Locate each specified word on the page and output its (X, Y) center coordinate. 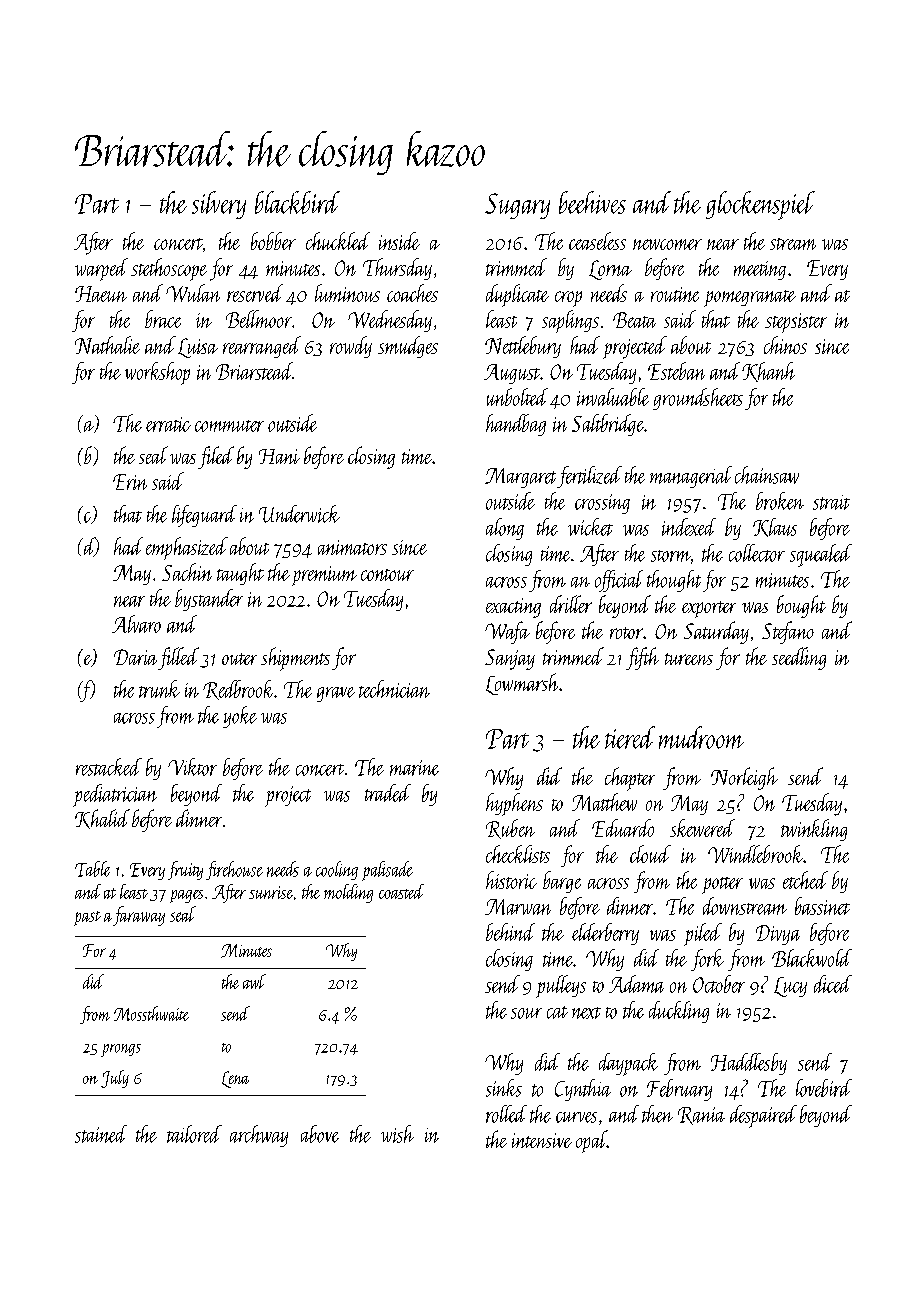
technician (394, 689)
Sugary (517, 206)
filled (178, 658)
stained (101, 1134)
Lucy (790, 987)
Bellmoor (259, 319)
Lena (235, 1079)
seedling (799, 658)
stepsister (796, 323)
